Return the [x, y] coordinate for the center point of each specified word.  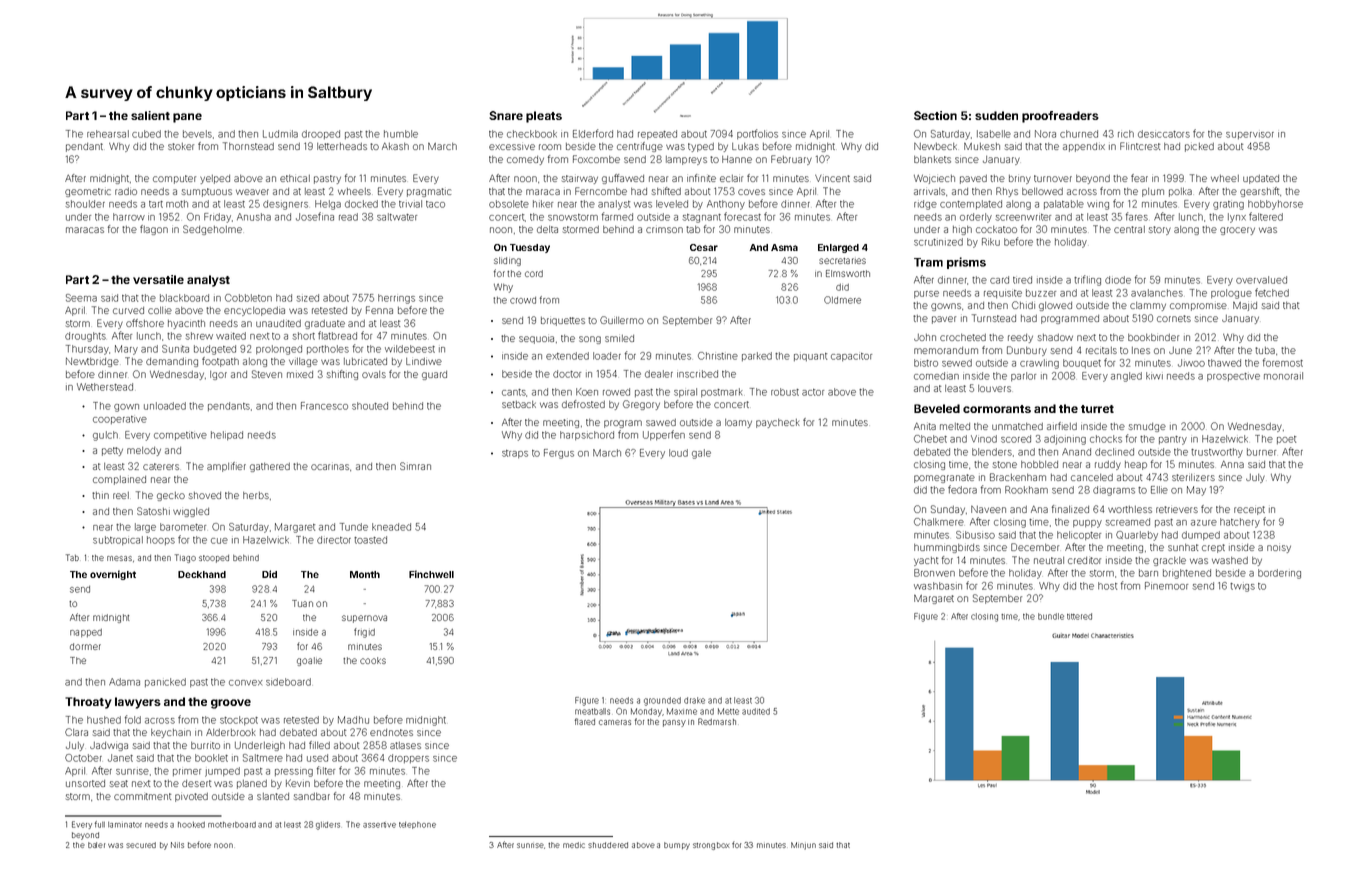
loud [678, 453]
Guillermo [622, 320]
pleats [544, 117]
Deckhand [202, 574]
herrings [396, 299]
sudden [996, 115]
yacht [926, 561]
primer [187, 772]
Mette [728, 711]
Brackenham [1018, 477]
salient [150, 115]
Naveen [988, 509]
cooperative [120, 420]
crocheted [963, 337]
